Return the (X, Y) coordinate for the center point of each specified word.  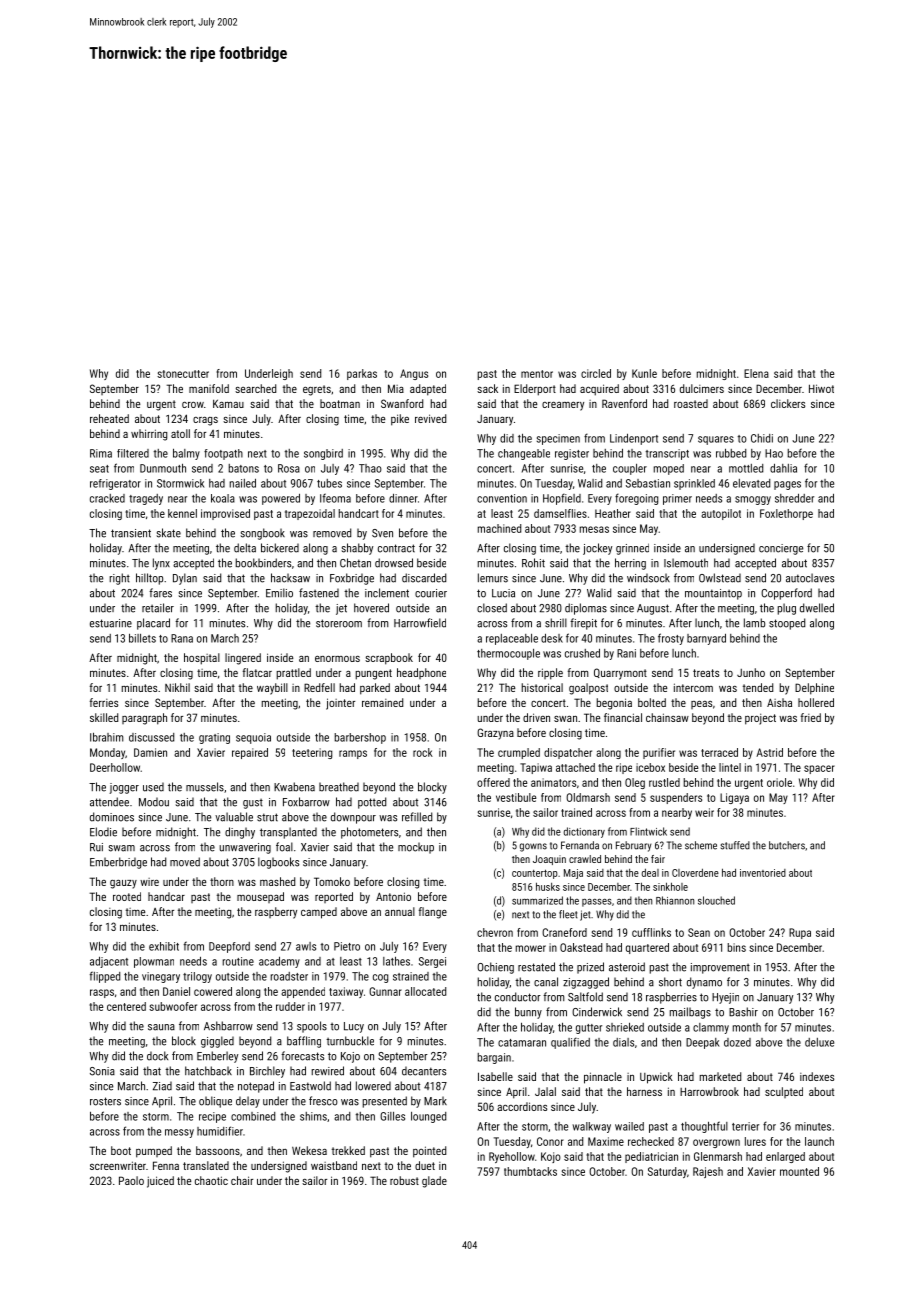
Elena (756, 373)
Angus (414, 374)
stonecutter (183, 374)
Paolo (131, 1180)
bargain (494, 1058)
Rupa (800, 933)
